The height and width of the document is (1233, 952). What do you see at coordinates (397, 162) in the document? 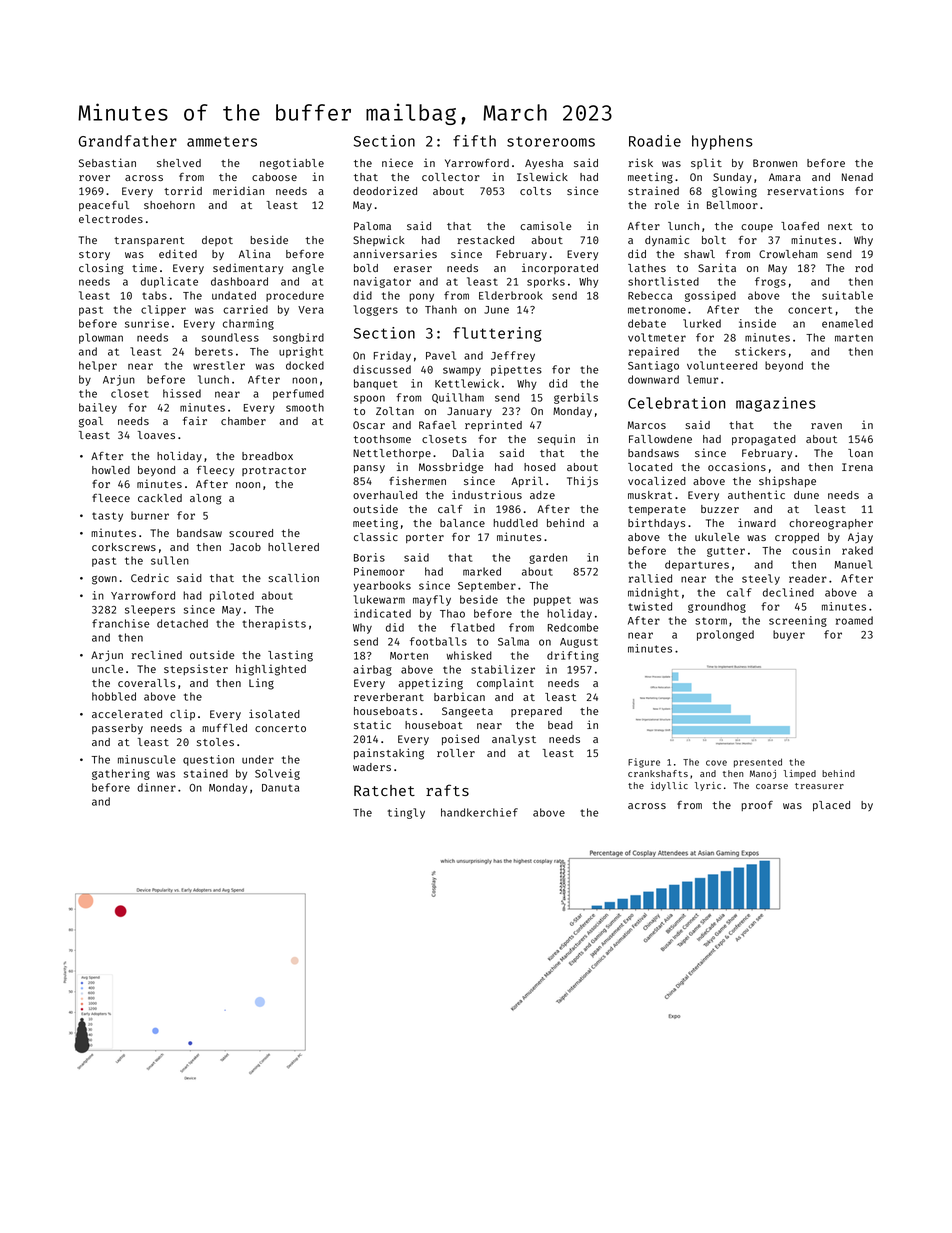
I see `niece` at bounding box center [397, 162].
